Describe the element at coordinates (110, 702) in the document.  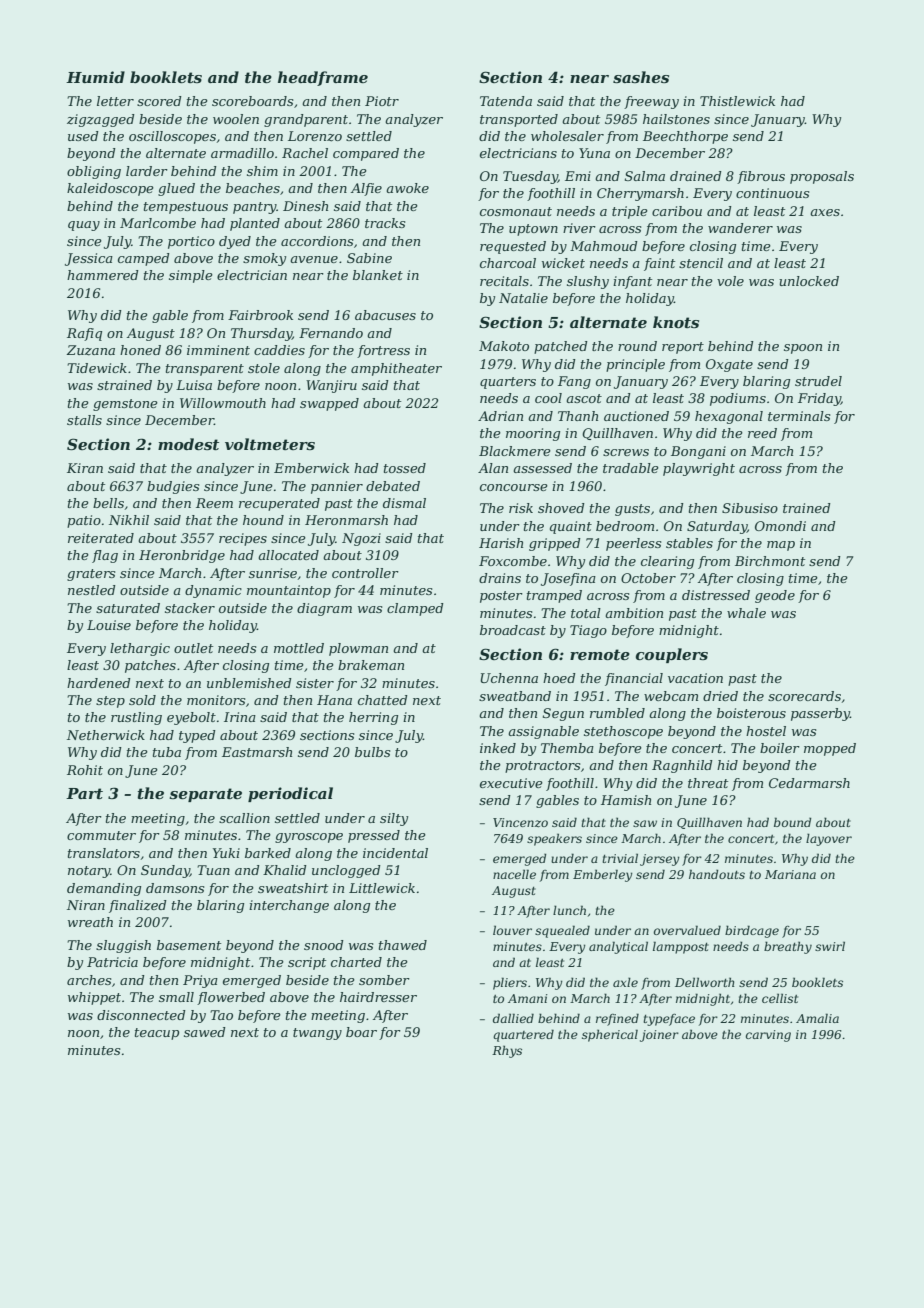
I see `step` at that location.
